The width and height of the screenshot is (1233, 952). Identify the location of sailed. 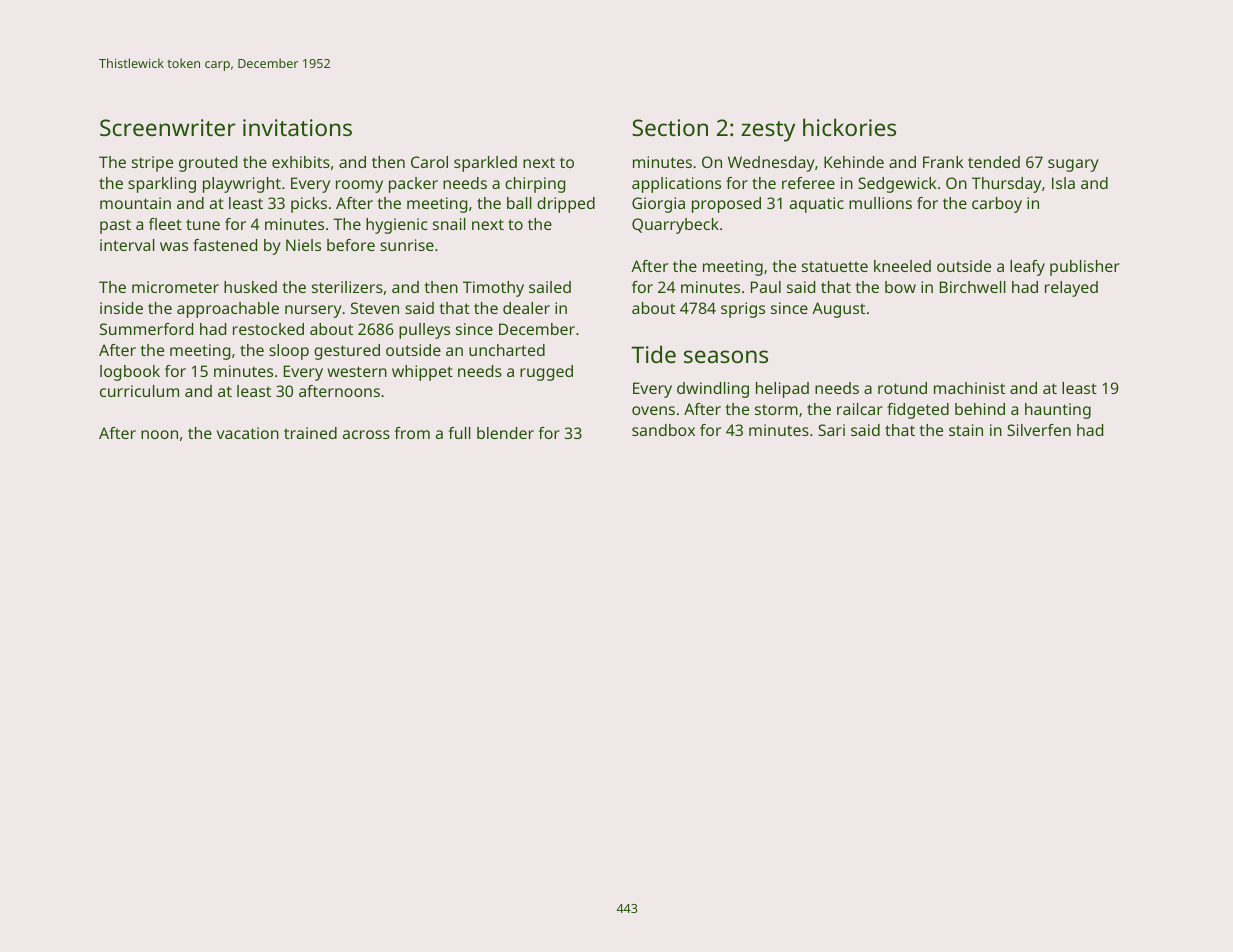
(550, 287).
